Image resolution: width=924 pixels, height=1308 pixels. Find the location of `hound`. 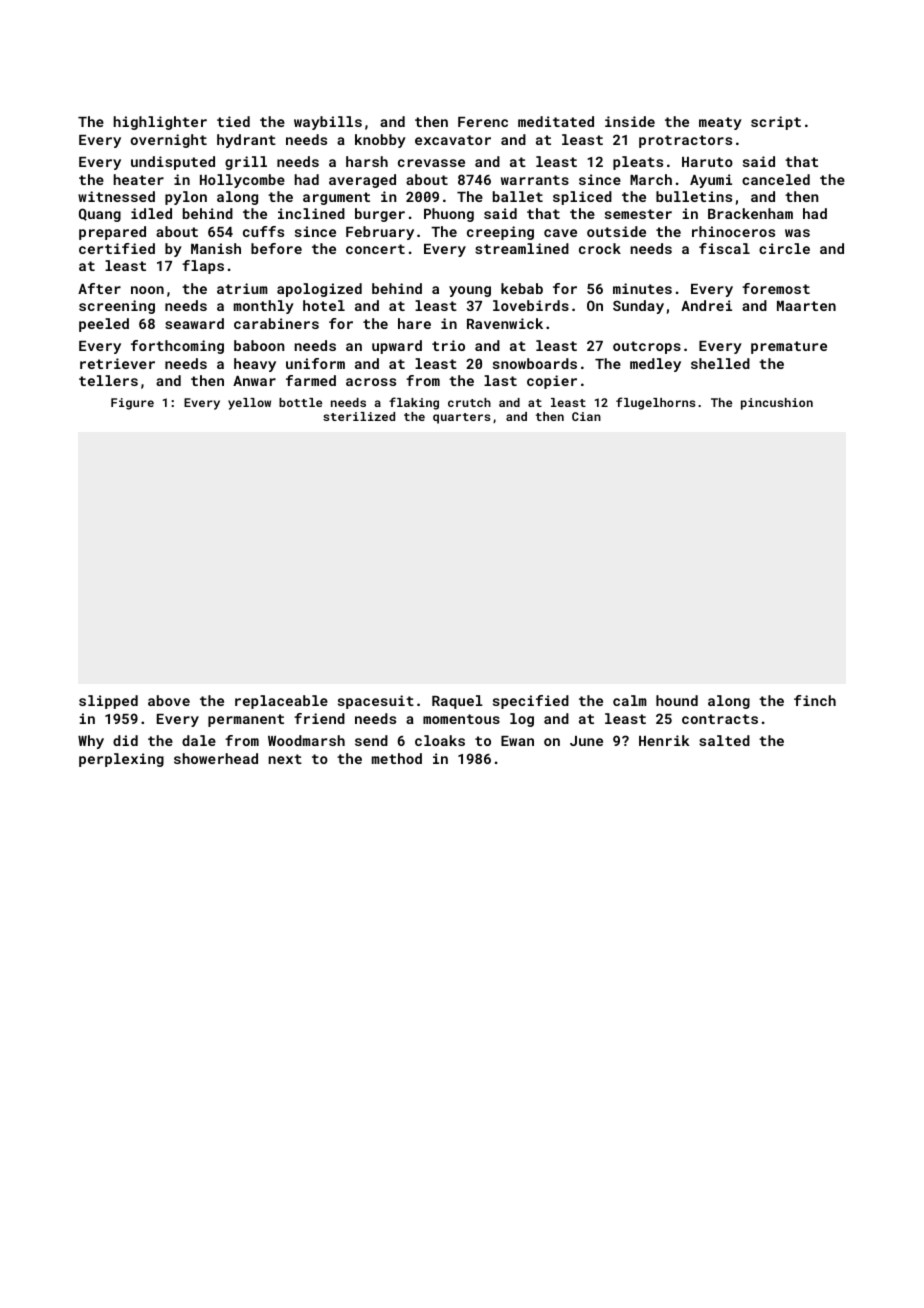

hound is located at coordinates (677, 700).
